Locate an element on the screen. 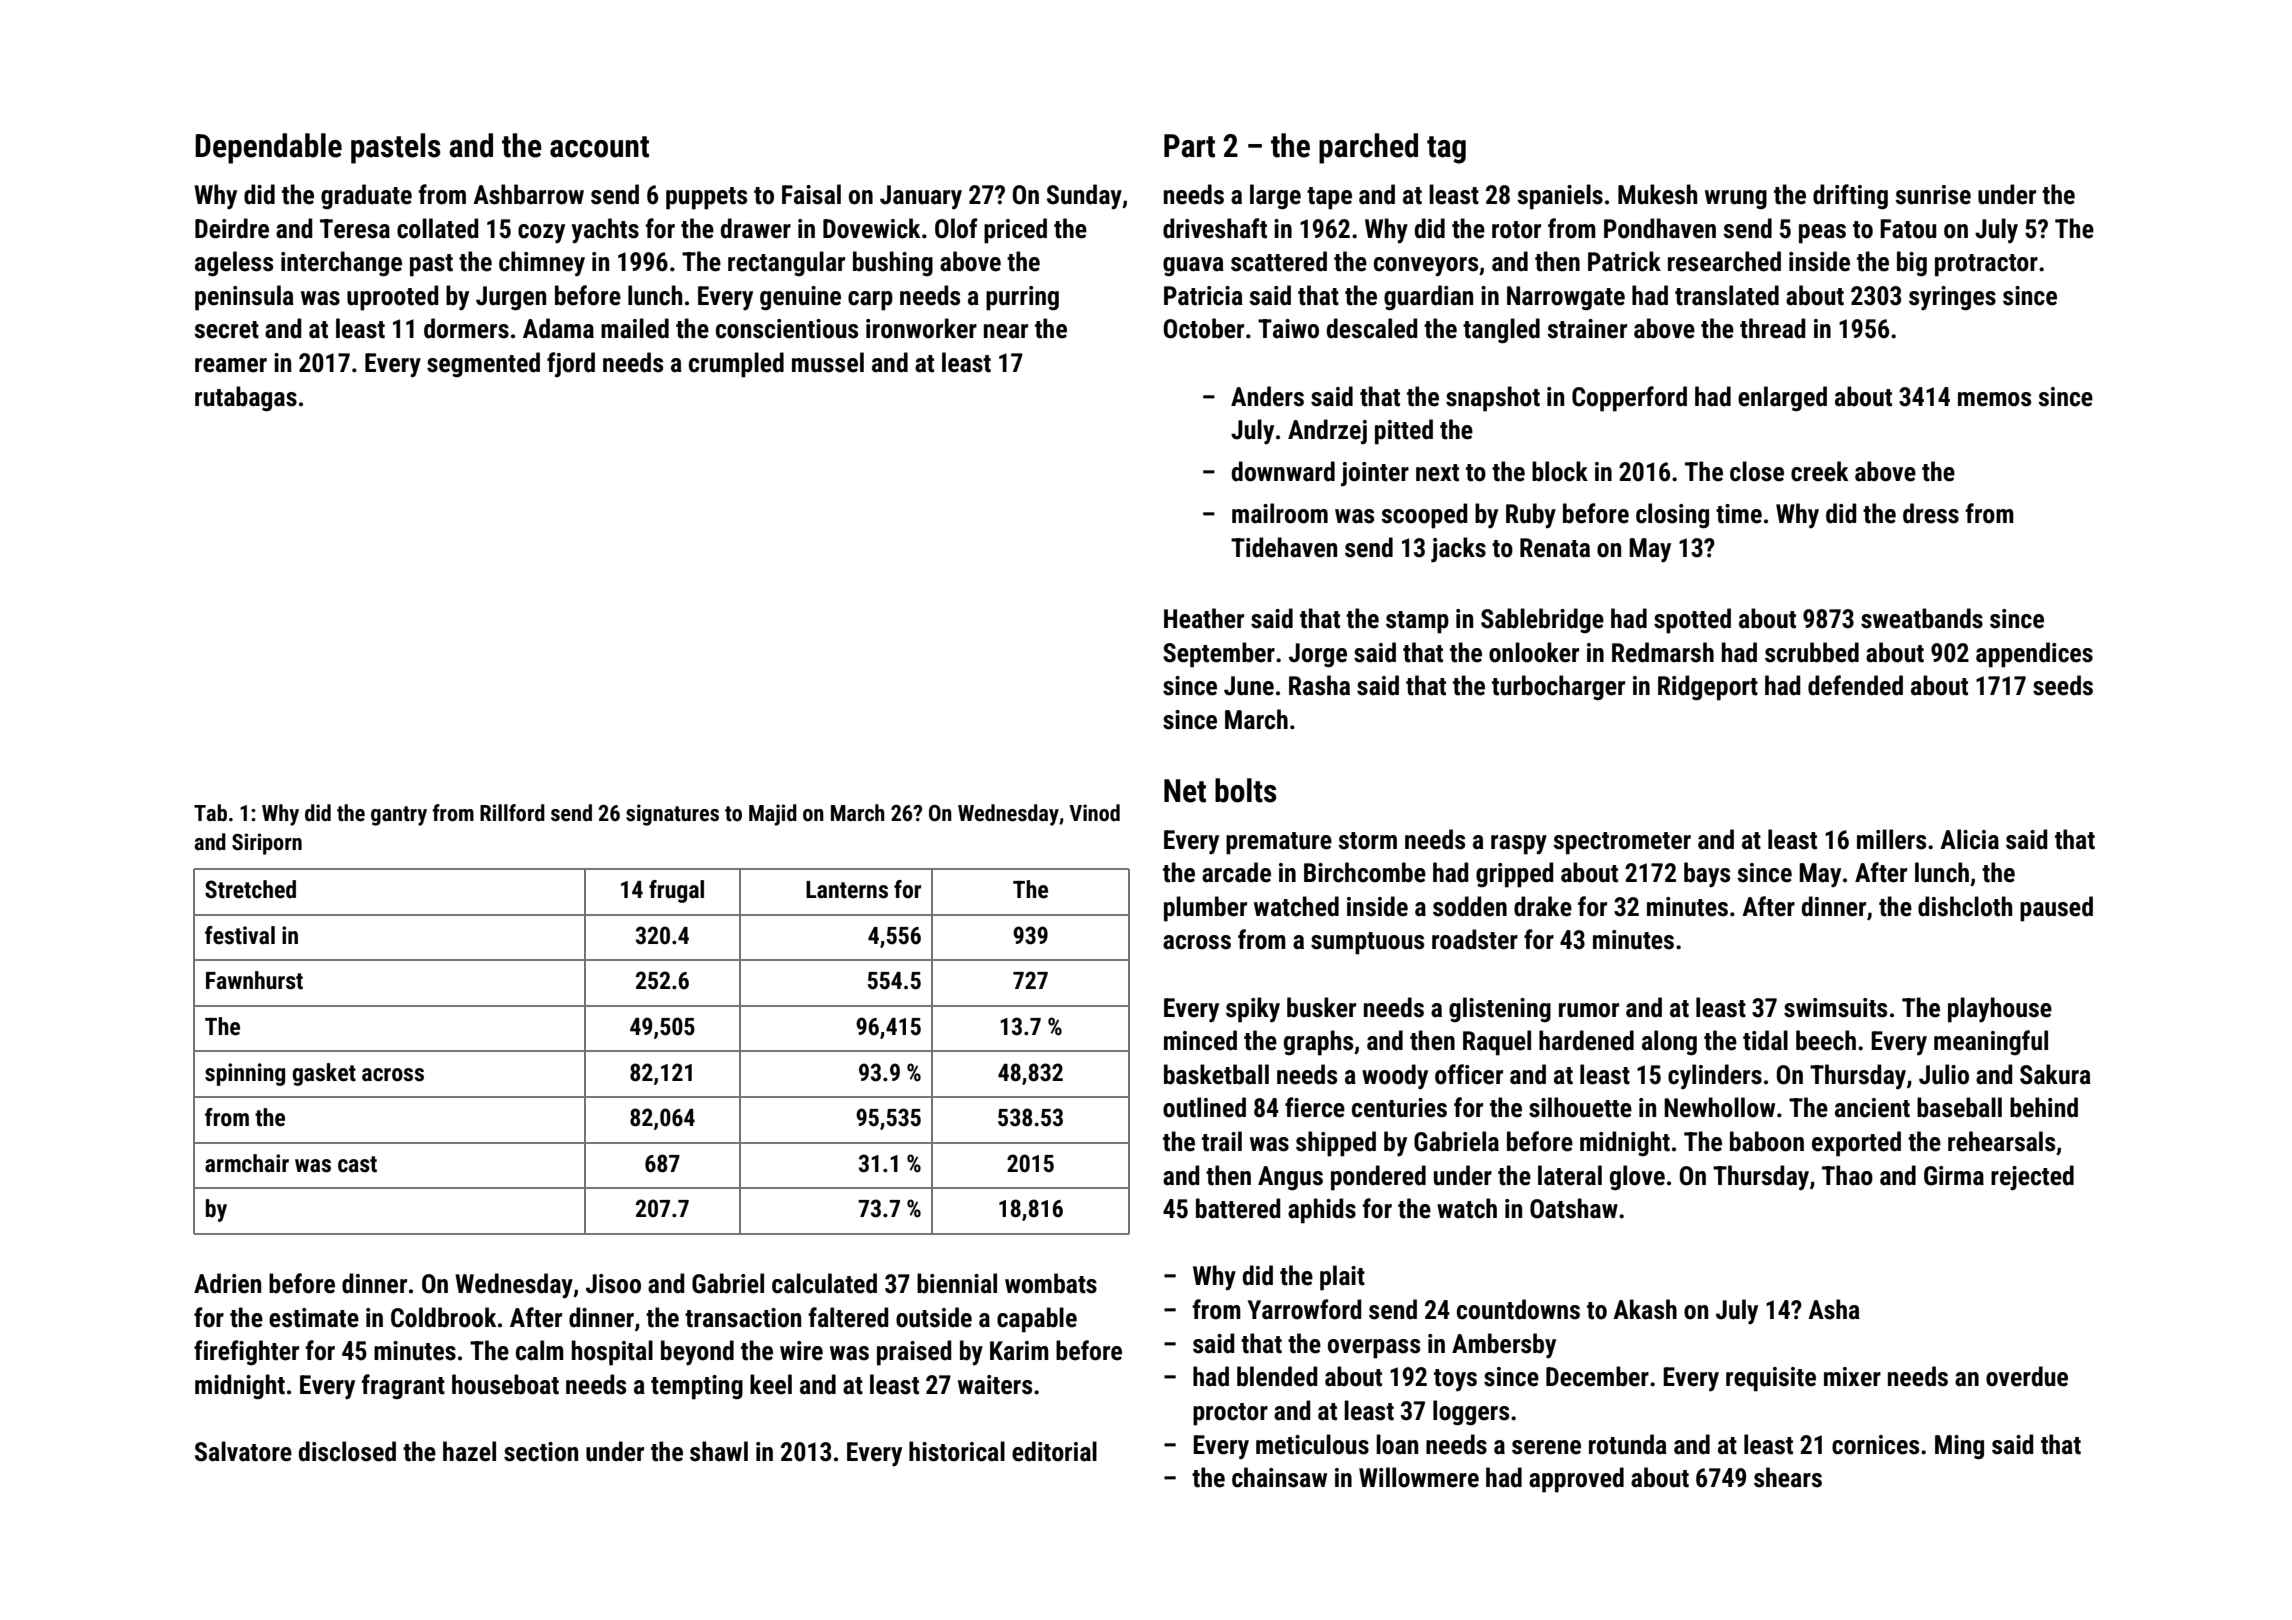 Image resolution: width=2292 pixels, height=1620 pixels. crumpled is located at coordinates (736, 365).
